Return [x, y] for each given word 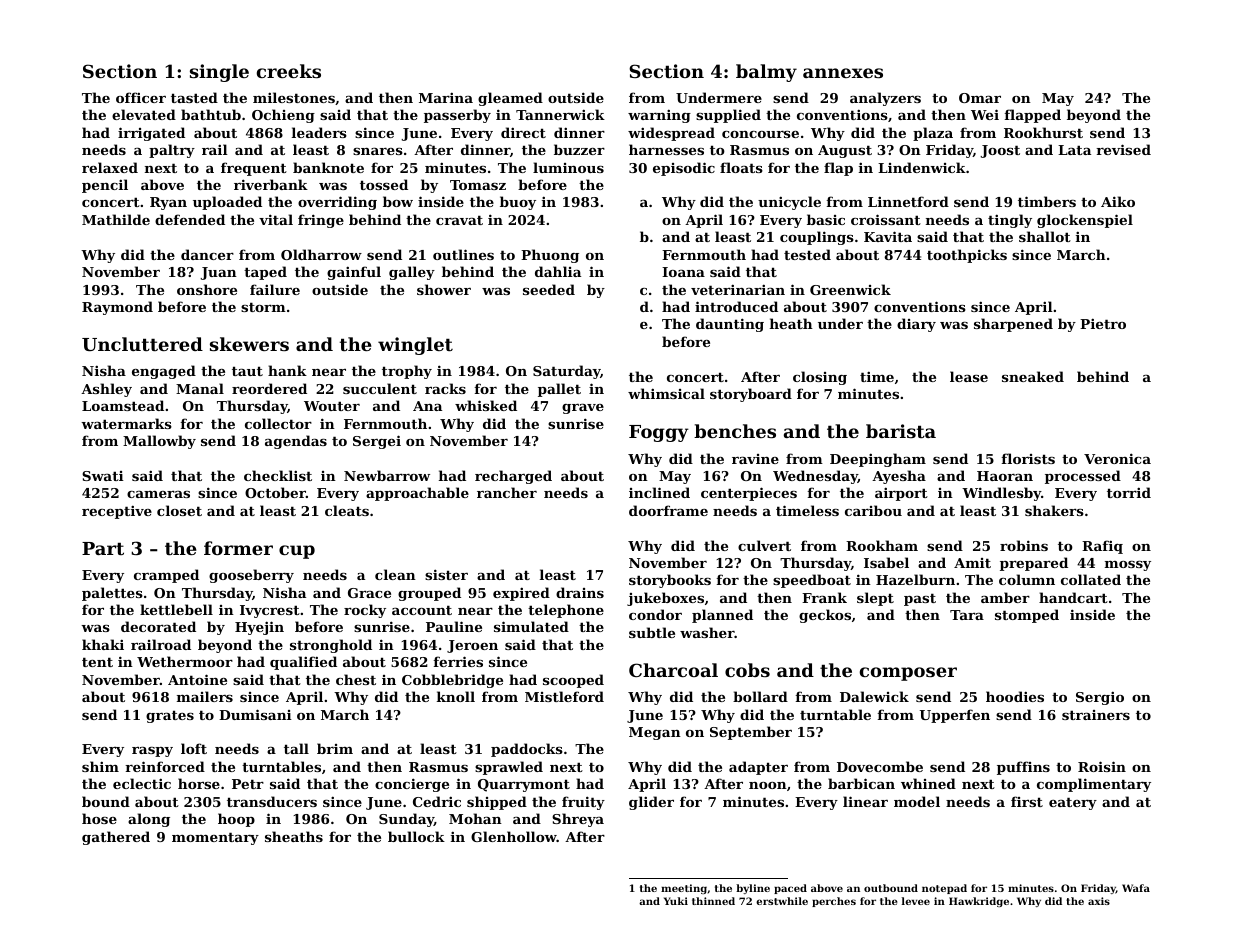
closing [820, 378]
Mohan [475, 818]
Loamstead [123, 405]
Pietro [1103, 323]
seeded [549, 289]
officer [141, 97]
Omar [980, 98]
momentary [215, 838]
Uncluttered [142, 344]
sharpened [1013, 325]
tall [296, 748]
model [917, 801]
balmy [766, 73]
